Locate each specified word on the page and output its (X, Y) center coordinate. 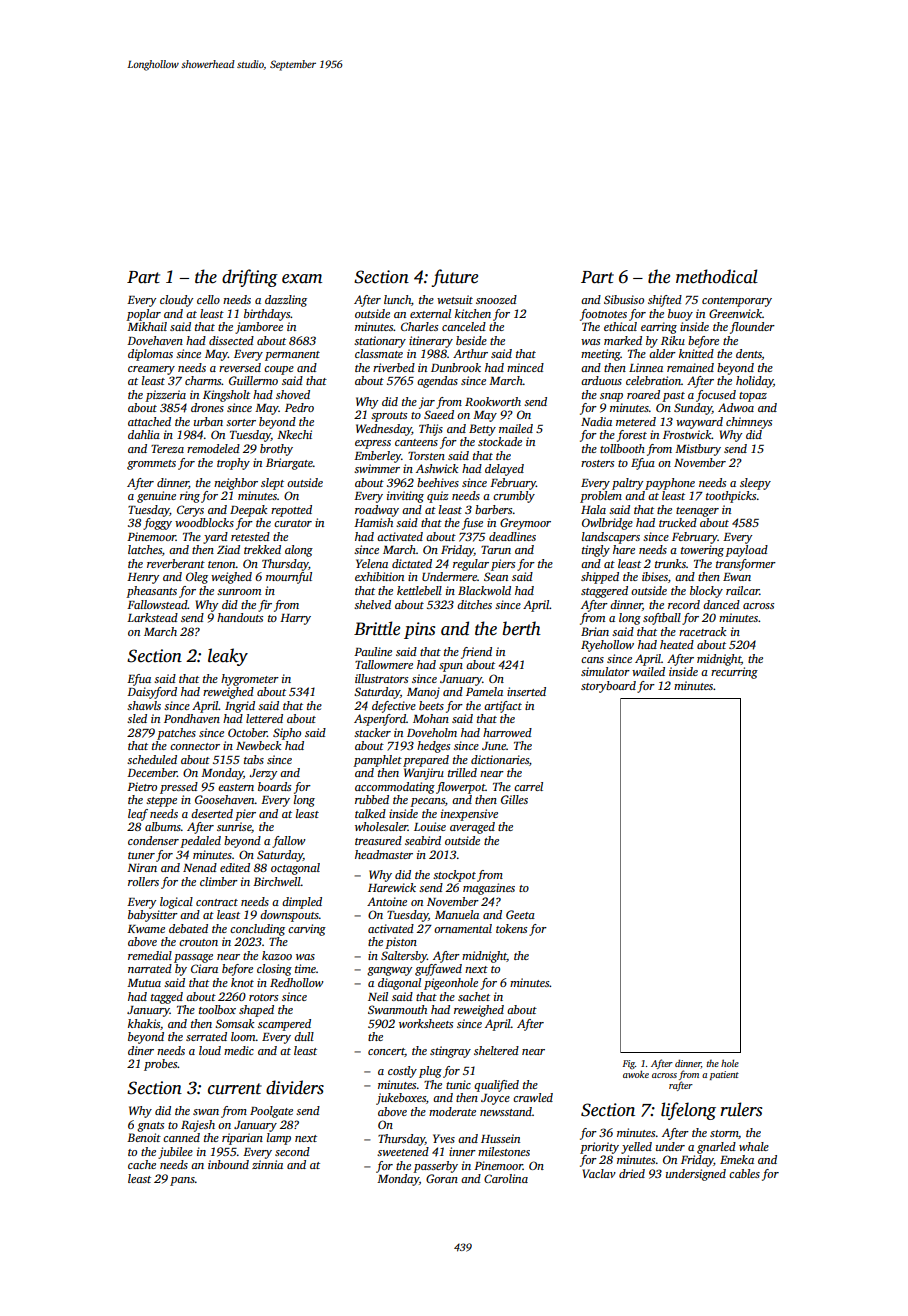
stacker (372, 732)
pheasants (151, 592)
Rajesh (198, 1126)
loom (243, 1036)
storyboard (608, 687)
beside (471, 340)
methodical (717, 276)
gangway (389, 971)
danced (721, 604)
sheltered (496, 1050)
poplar (143, 315)
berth (522, 628)
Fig (628, 1064)
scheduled (152, 759)
